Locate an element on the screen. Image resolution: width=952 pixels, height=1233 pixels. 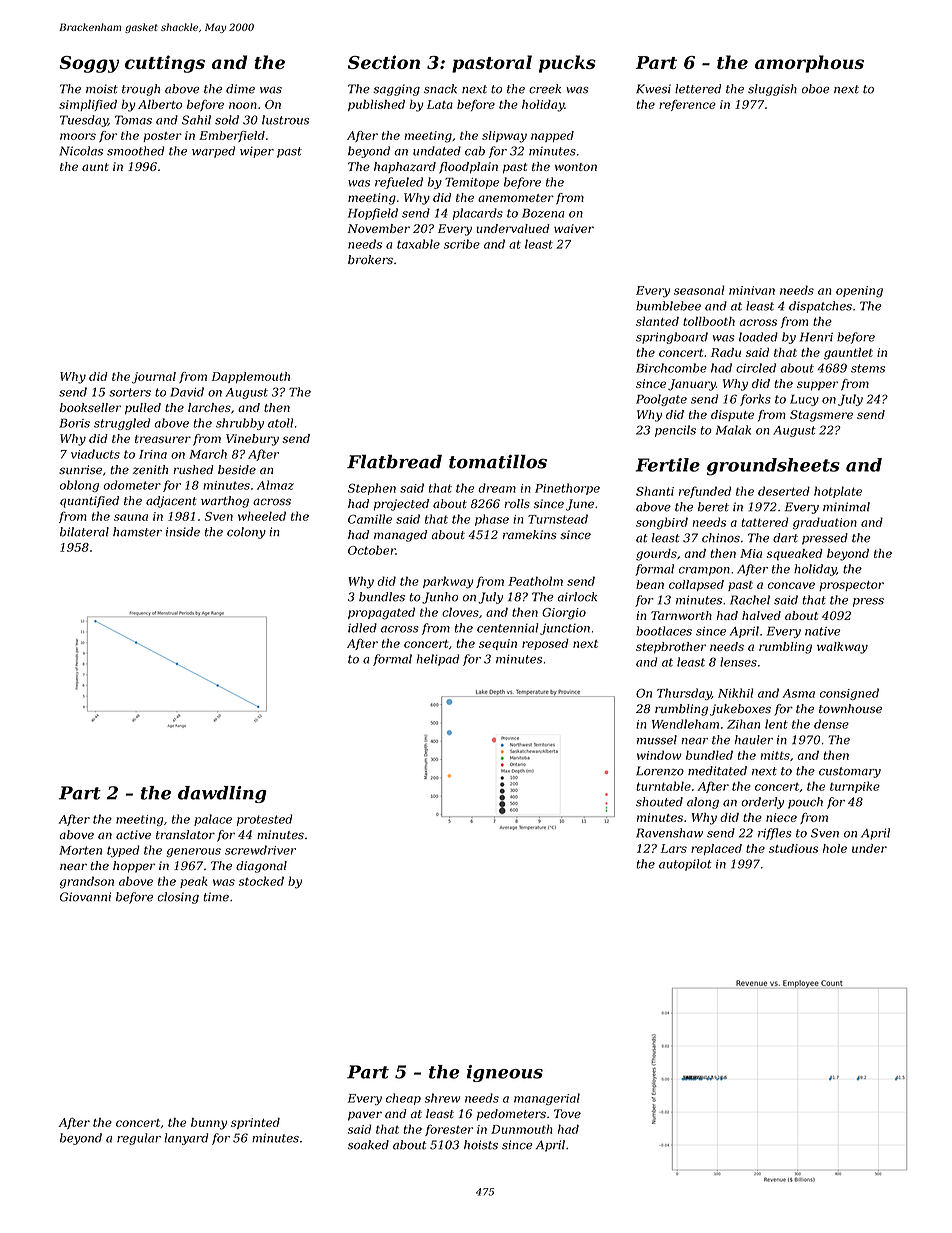
Tove is located at coordinates (567, 1114).
